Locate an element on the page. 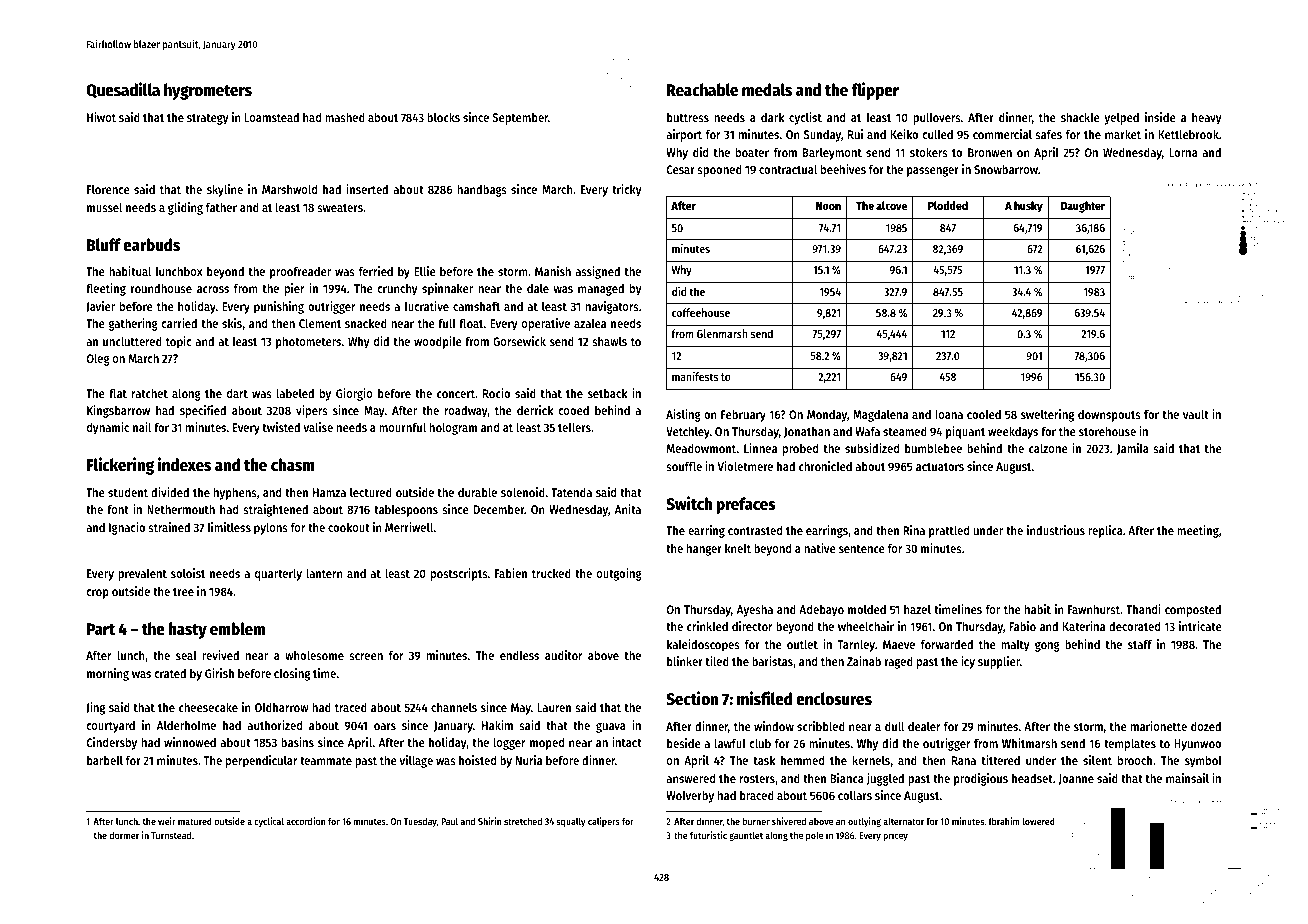  tricky is located at coordinates (626, 190).
